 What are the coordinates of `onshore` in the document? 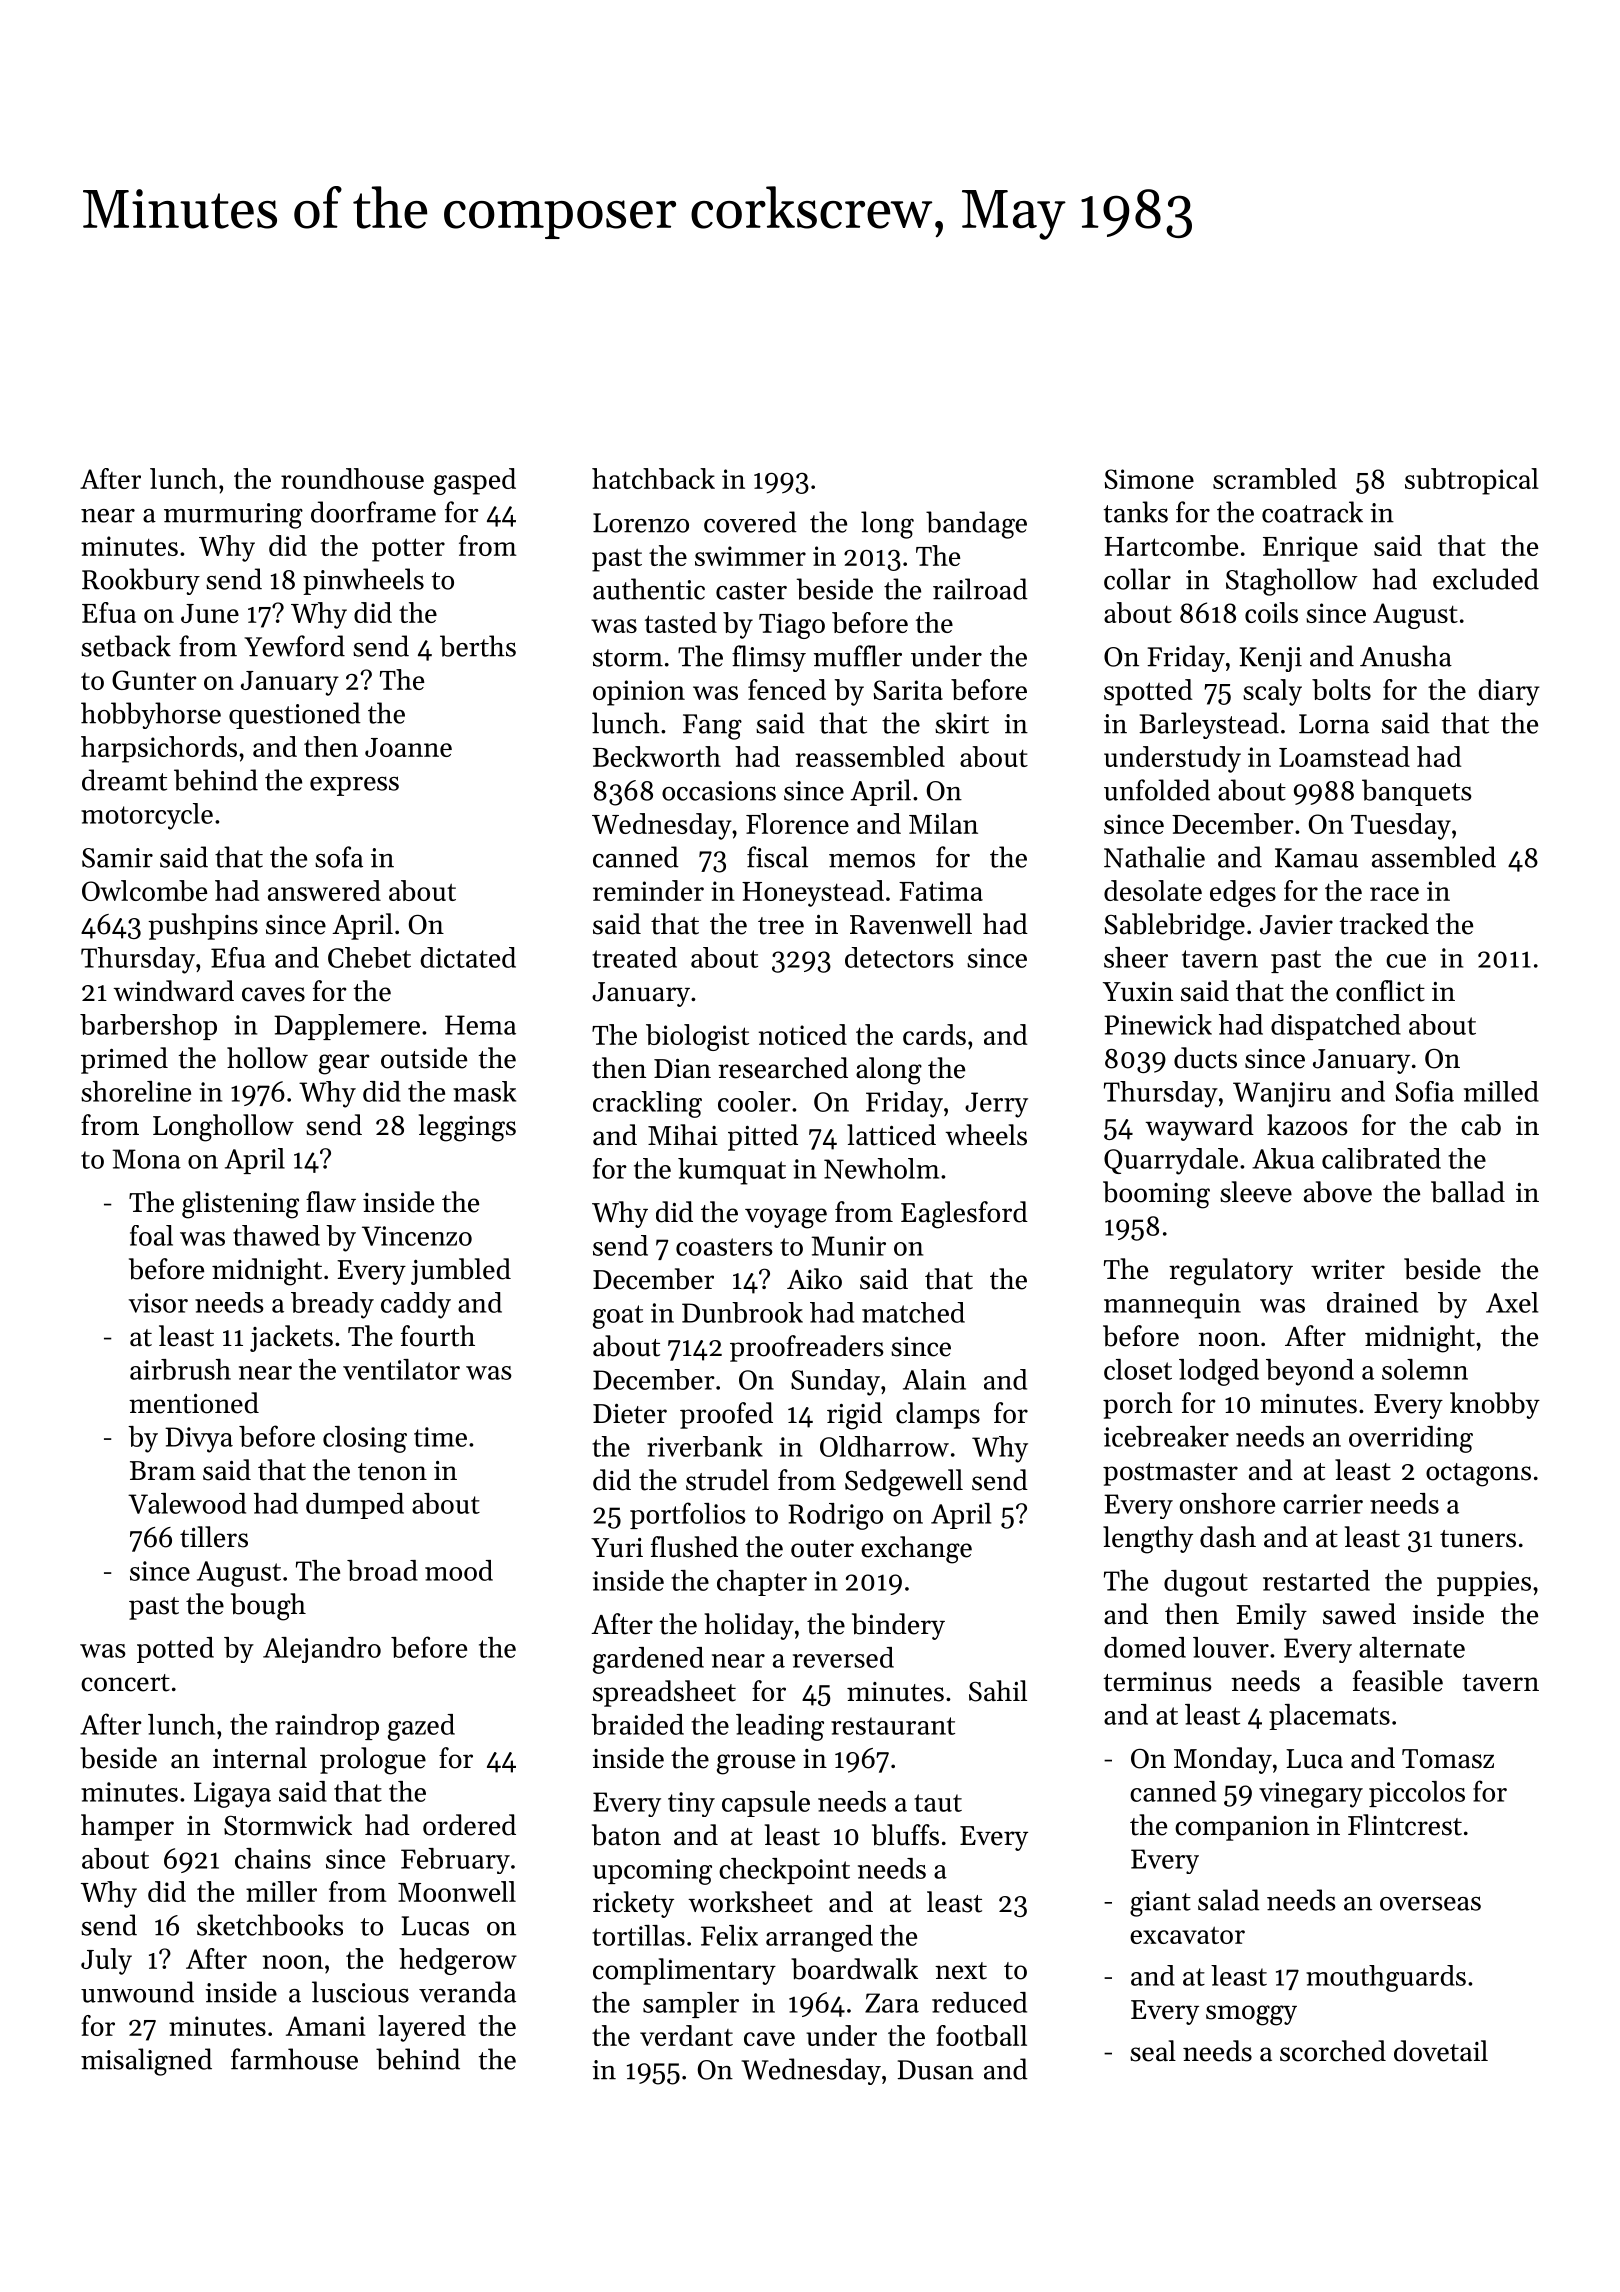 It's located at (1227, 1503).
